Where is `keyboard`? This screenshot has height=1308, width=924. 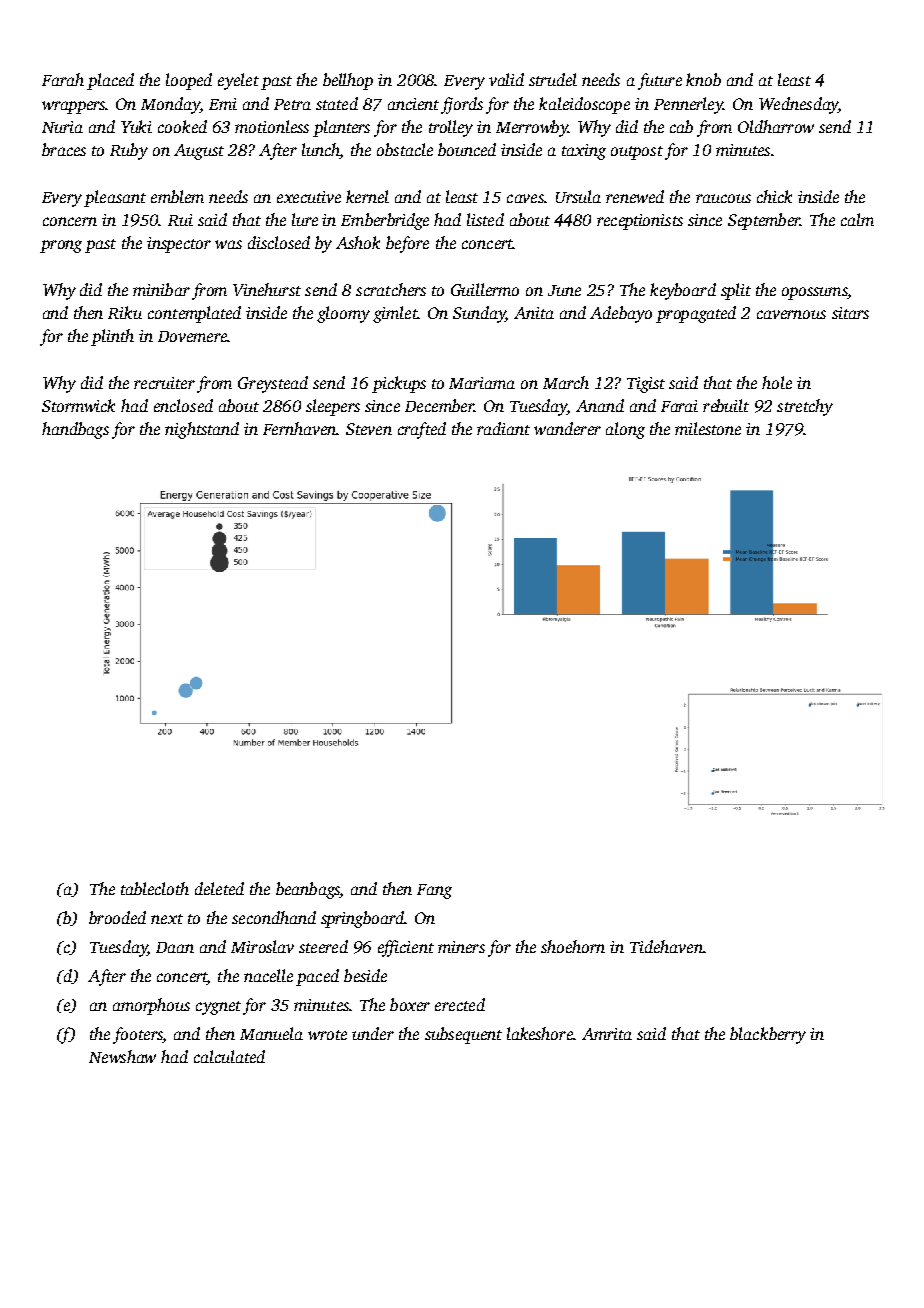
keyboard is located at coordinates (683, 291).
